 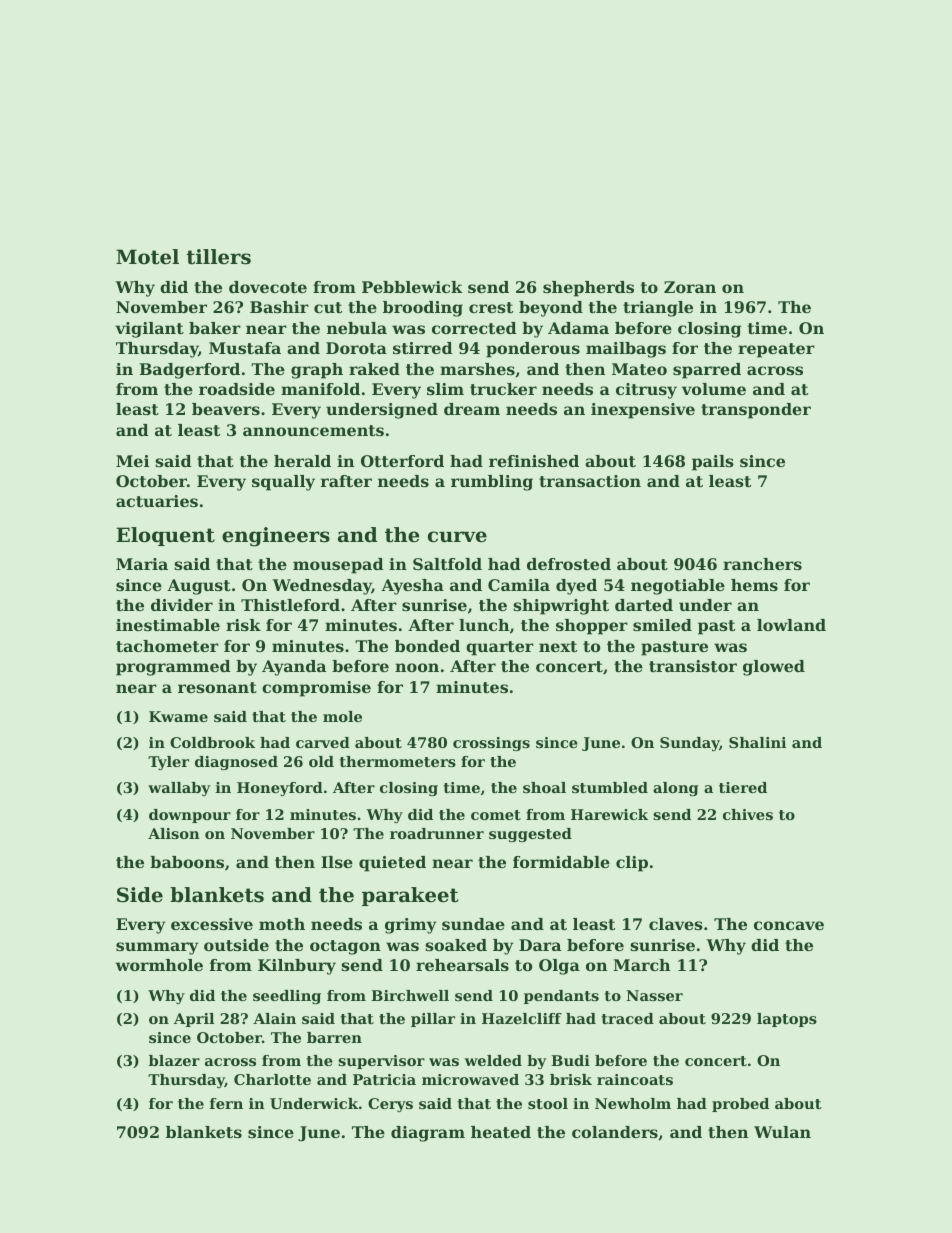 I want to click on Wulan, so click(x=782, y=1132).
